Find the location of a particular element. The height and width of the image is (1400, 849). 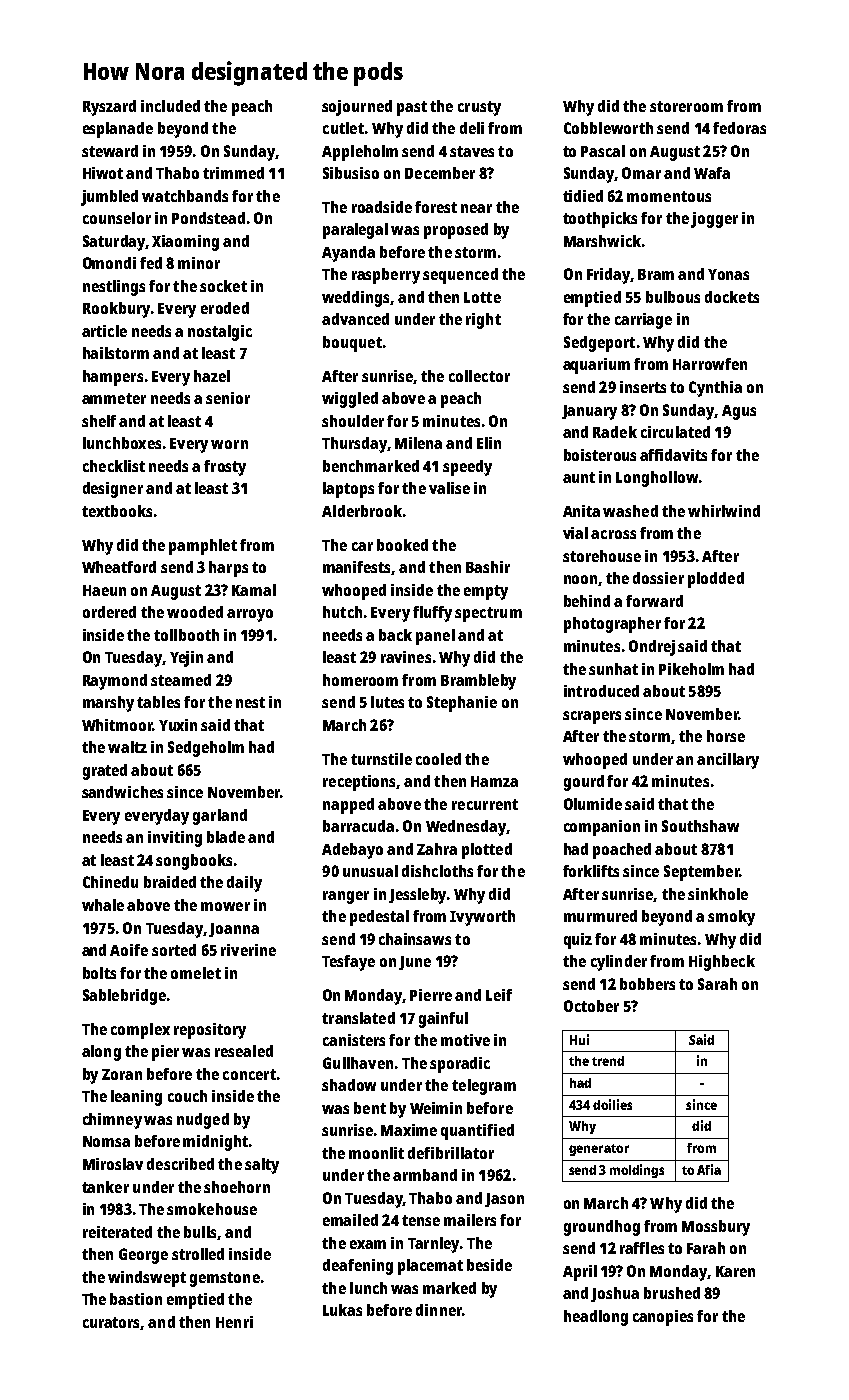

ordered is located at coordinates (109, 612).
